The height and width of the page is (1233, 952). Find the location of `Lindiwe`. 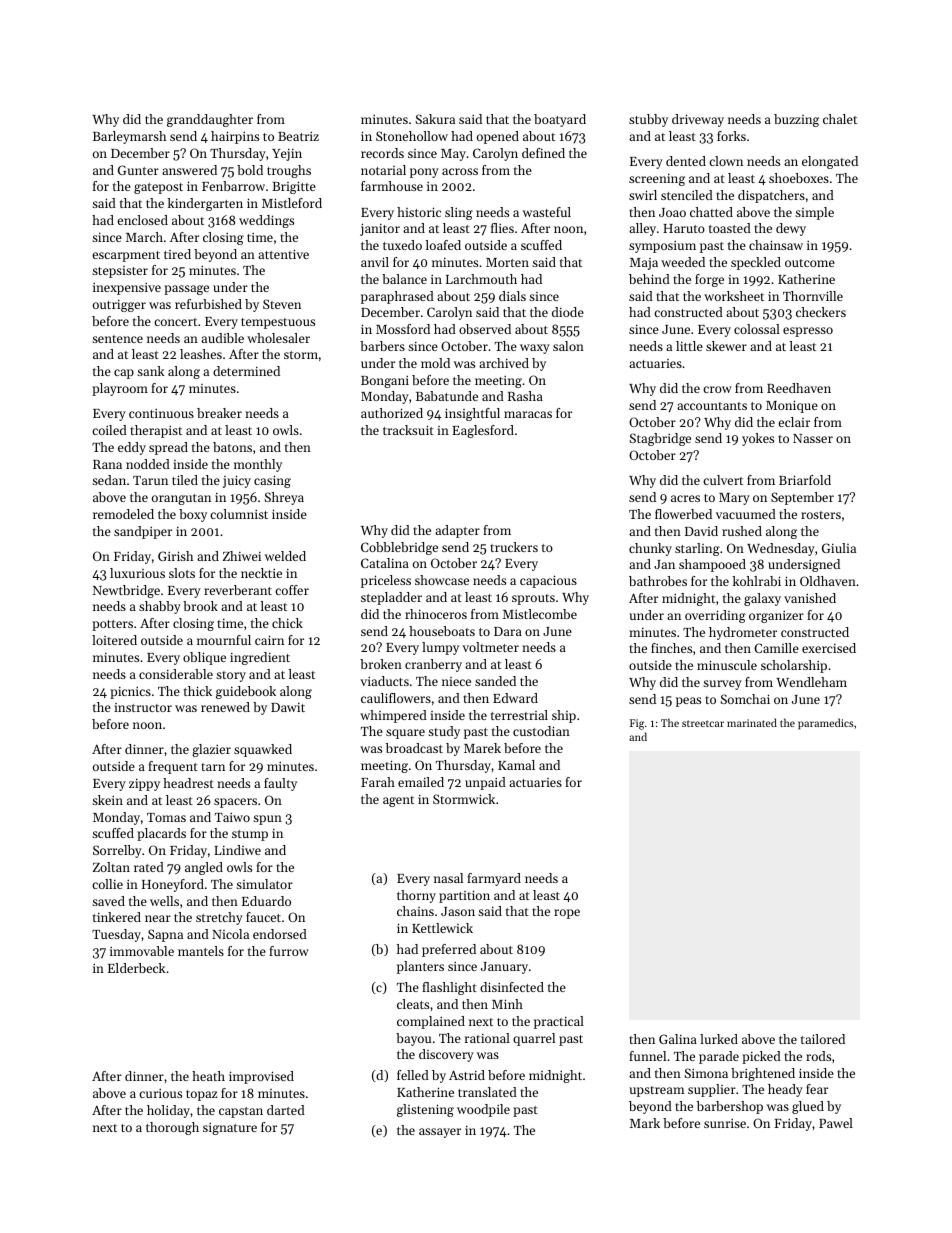

Lindiwe is located at coordinates (237, 850).
